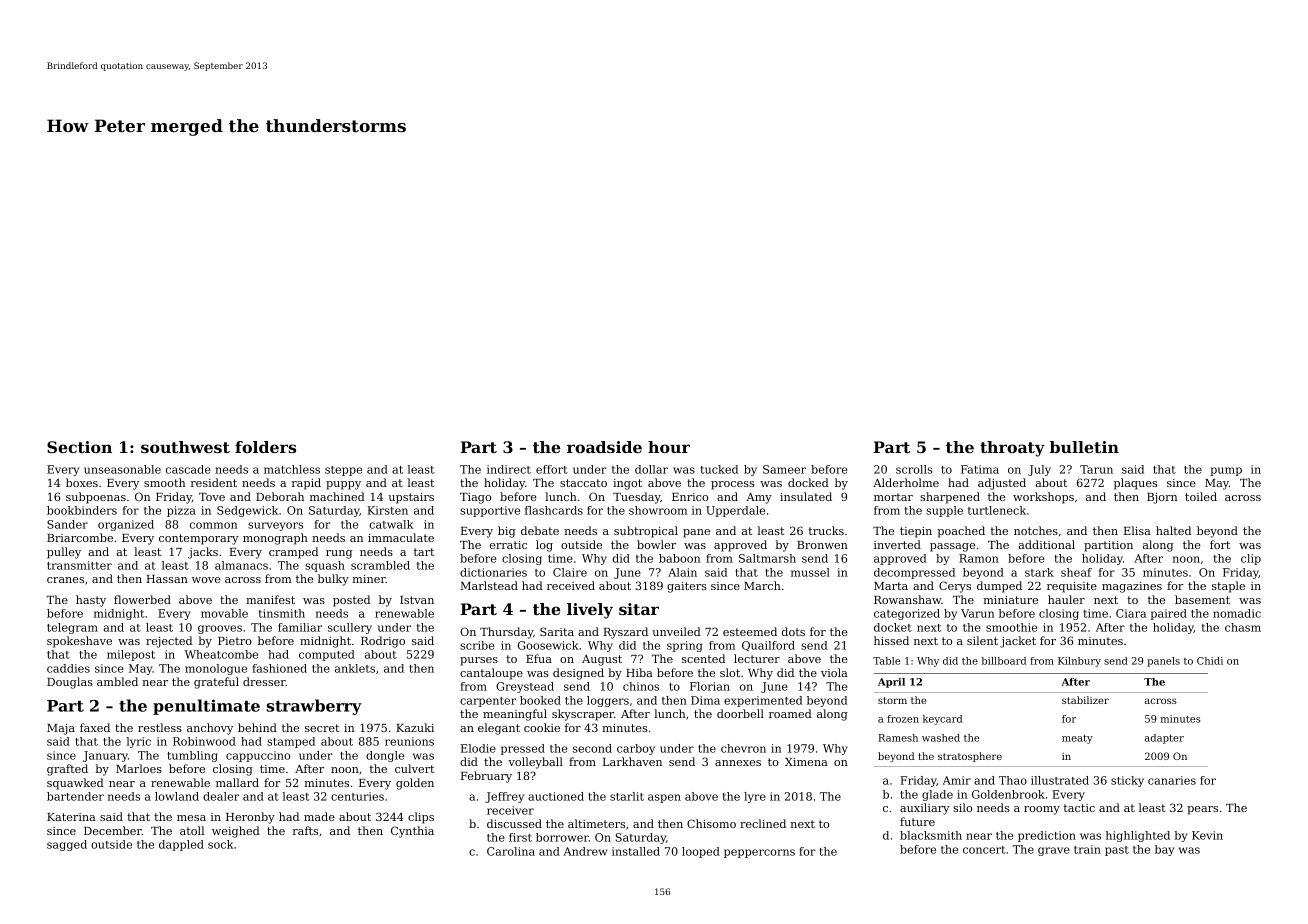  I want to click on cantaloupe, so click(491, 674).
